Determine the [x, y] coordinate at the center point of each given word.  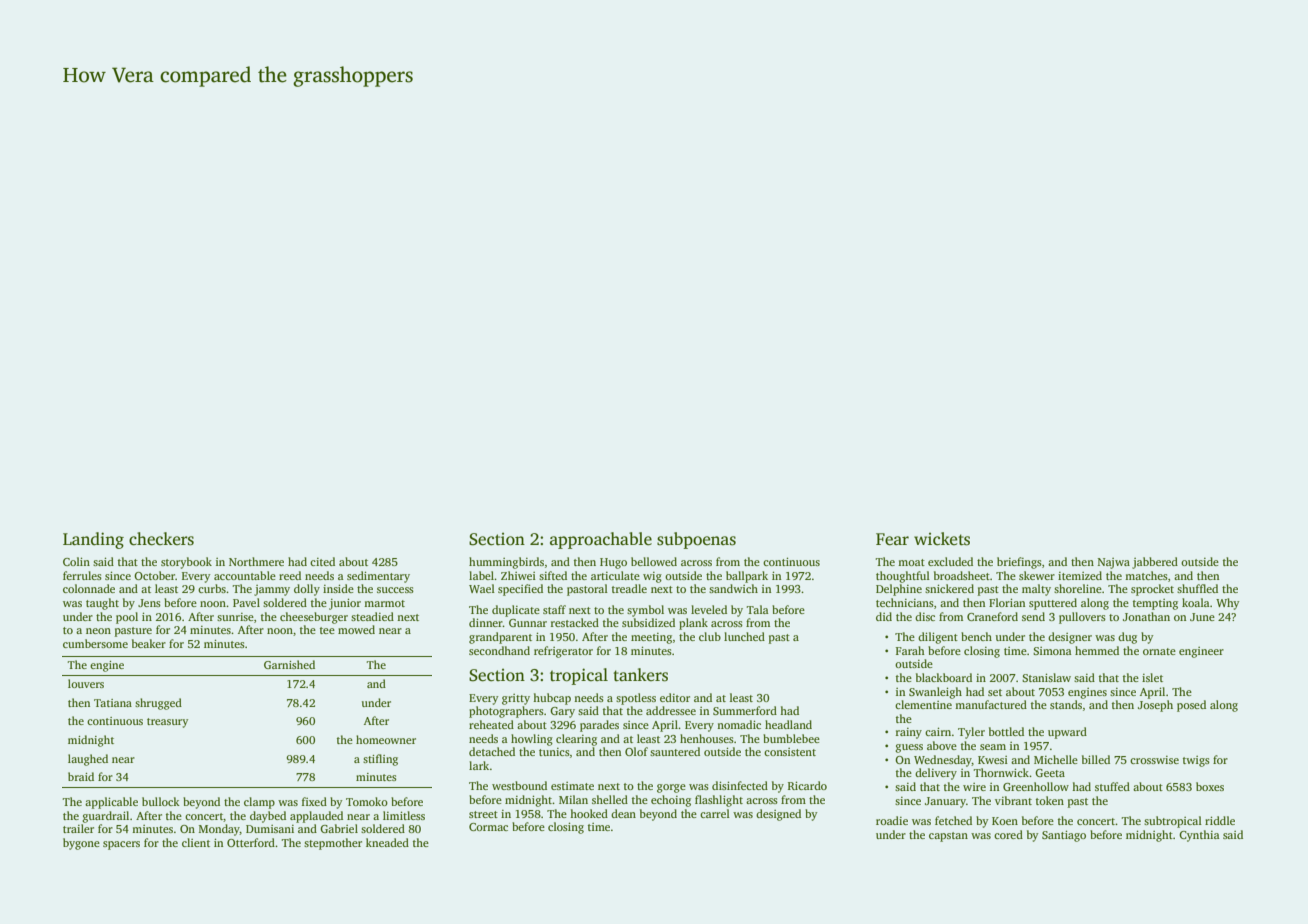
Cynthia [1199, 836]
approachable [601, 540]
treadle [629, 588]
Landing [93, 540]
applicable [111, 803]
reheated [491, 724]
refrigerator [563, 652]
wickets [942, 539]
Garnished [289, 664]
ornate [1159, 651]
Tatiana [113, 703]
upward [1067, 733]
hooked [589, 813]
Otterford [251, 842]
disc [925, 616]
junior [345, 604]
